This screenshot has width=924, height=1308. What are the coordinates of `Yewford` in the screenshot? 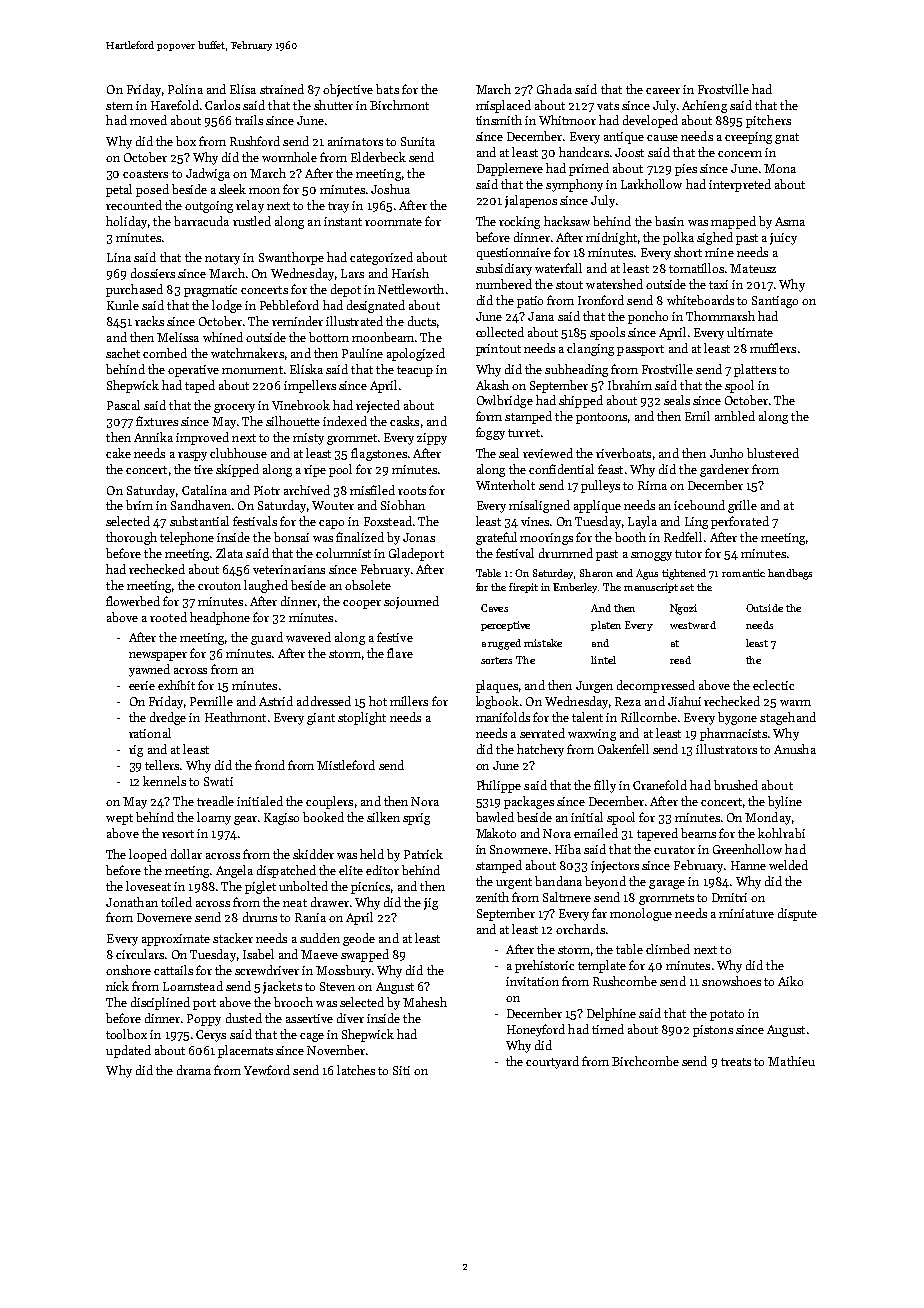 It's located at (267, 1070).
